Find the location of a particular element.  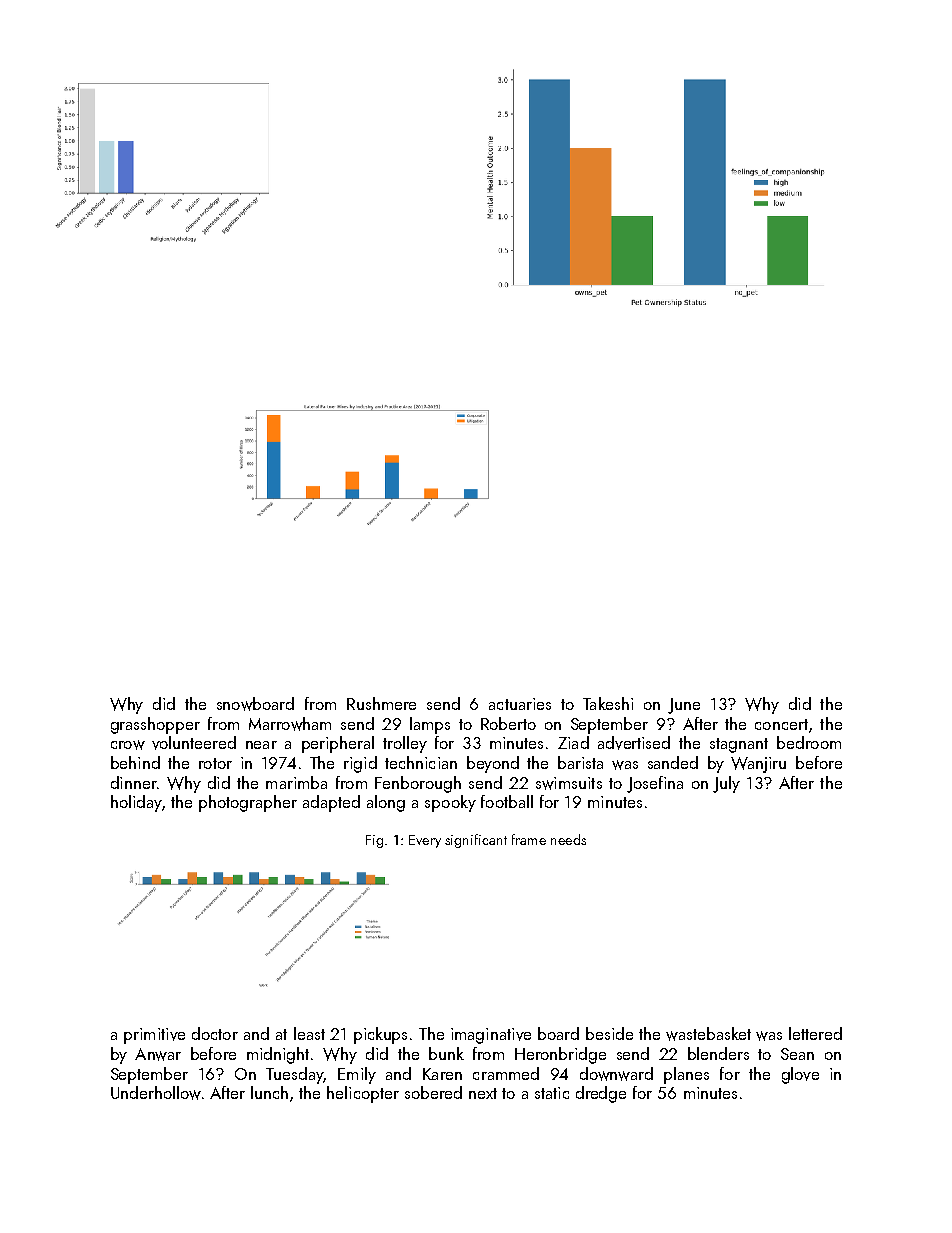

dredge is located at coordinates (601, 1094).
